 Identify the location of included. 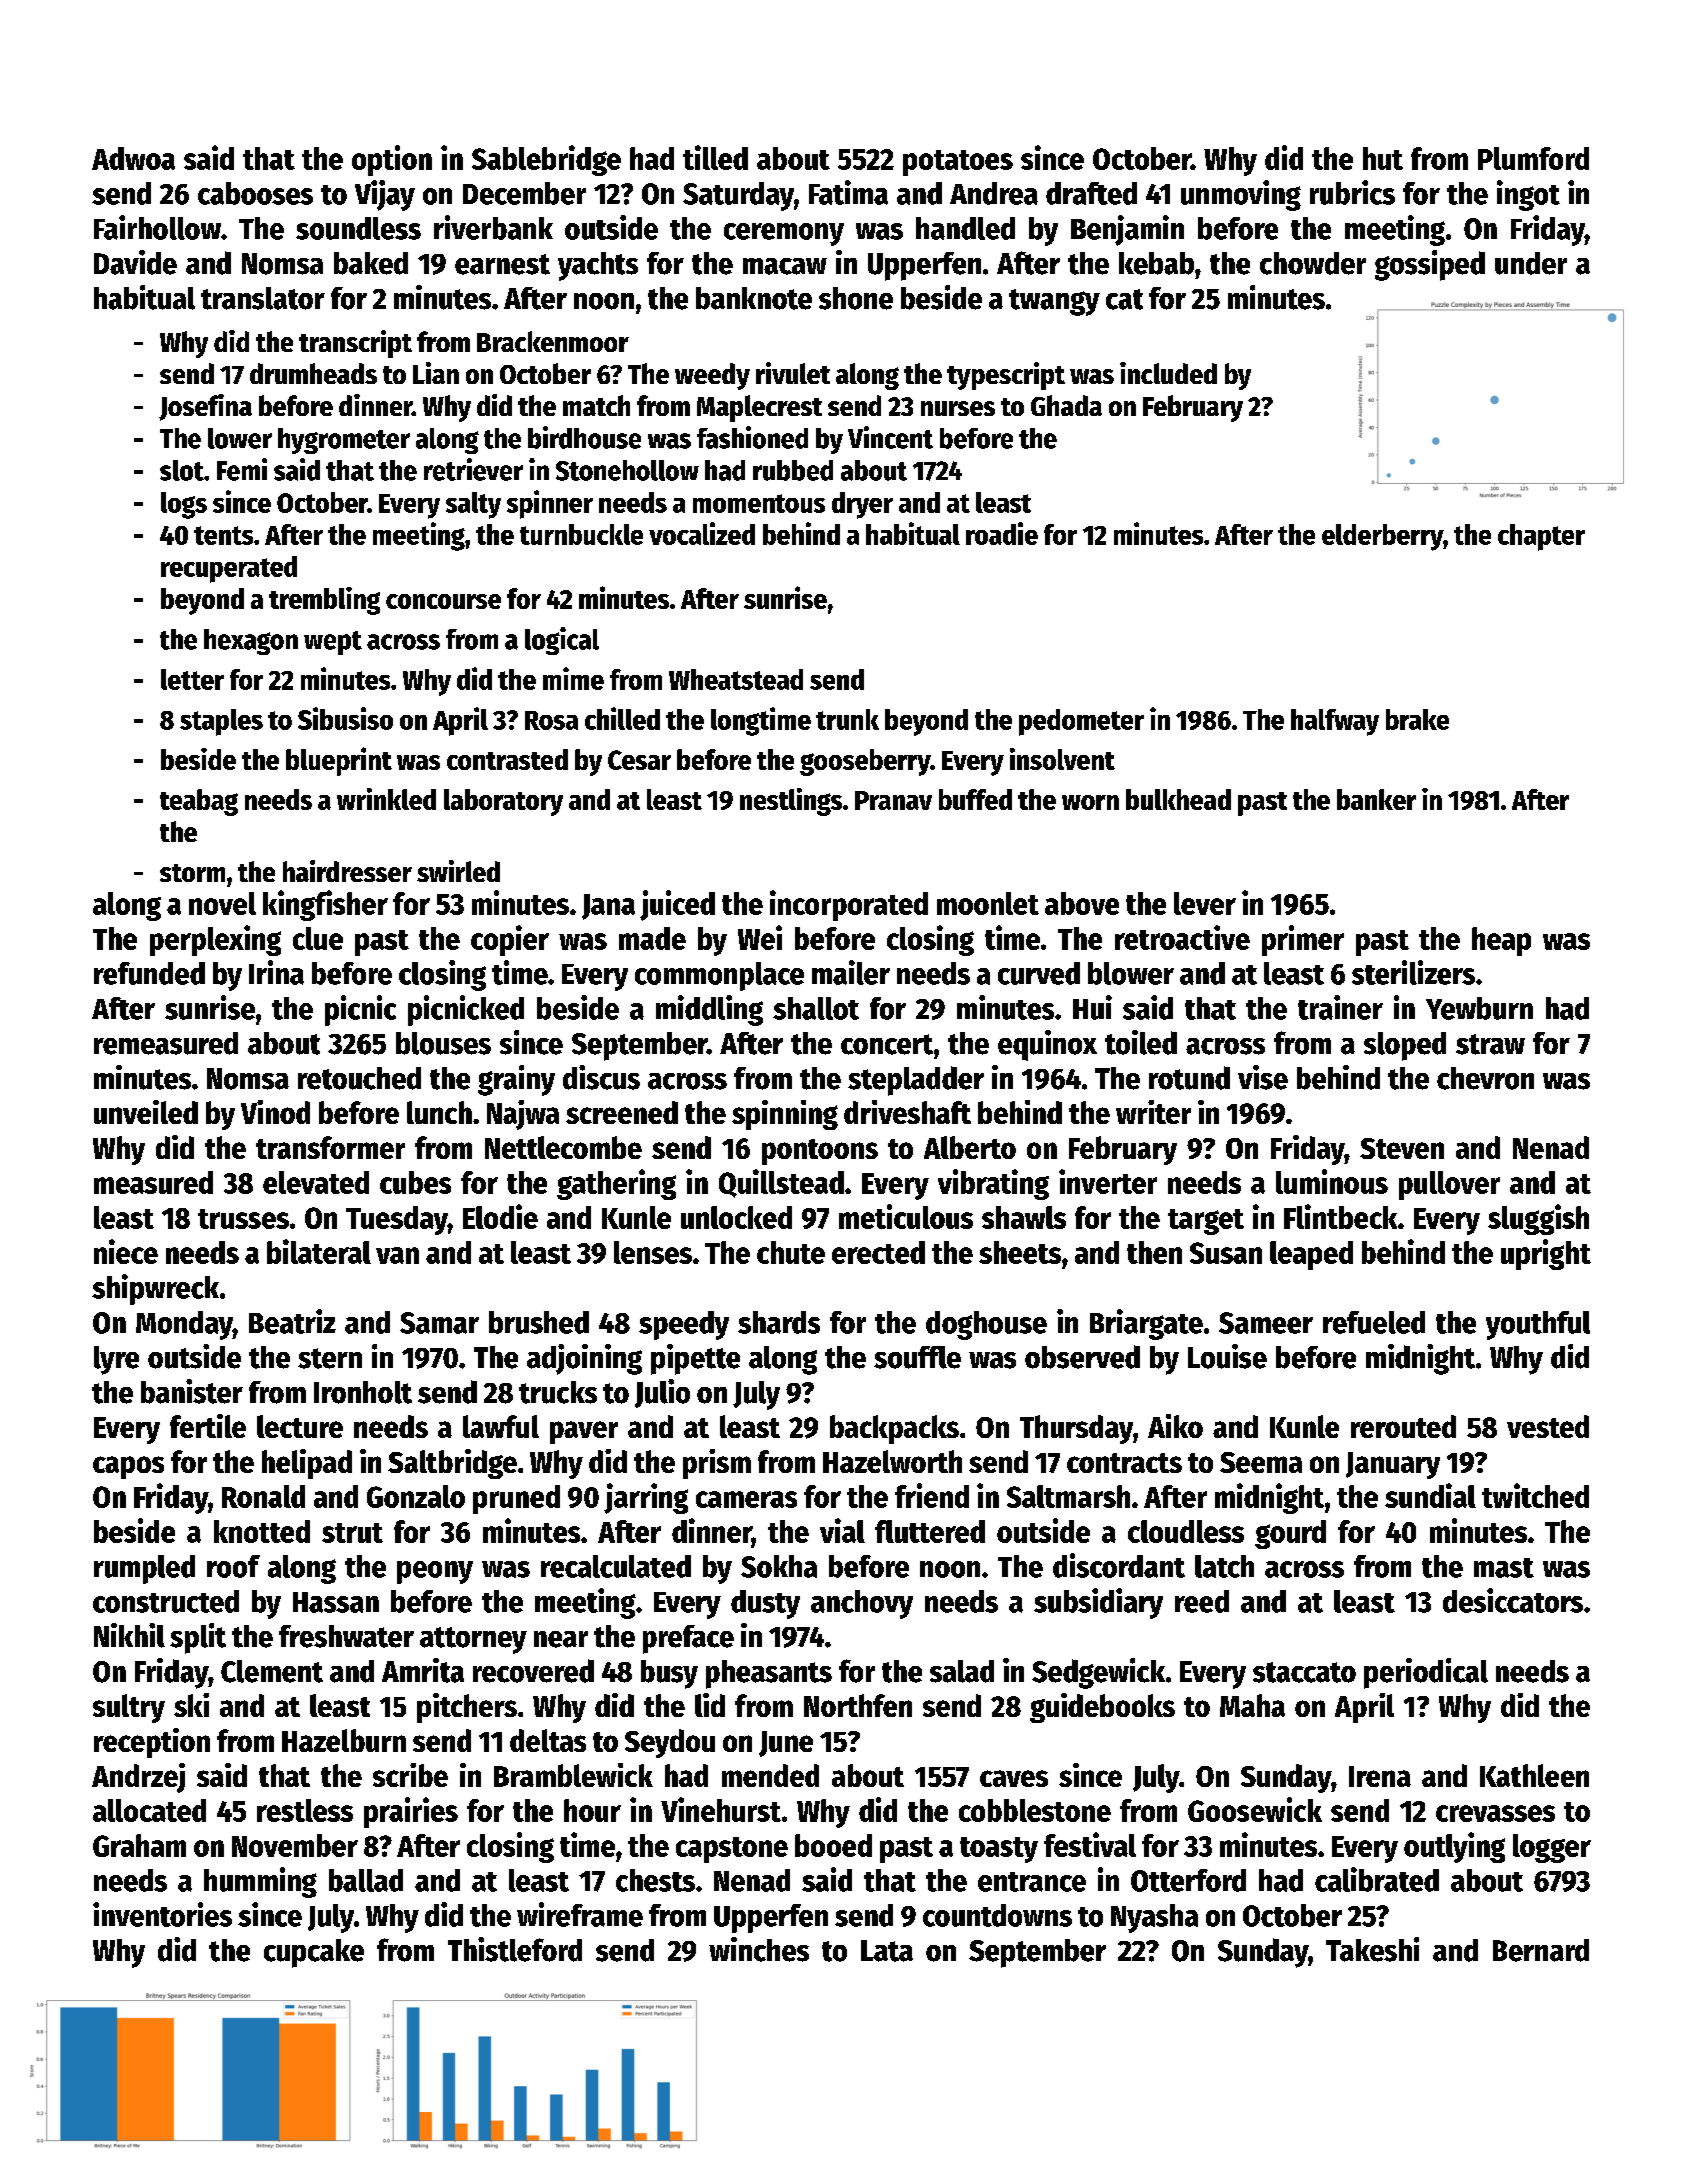
(1168, 373).
